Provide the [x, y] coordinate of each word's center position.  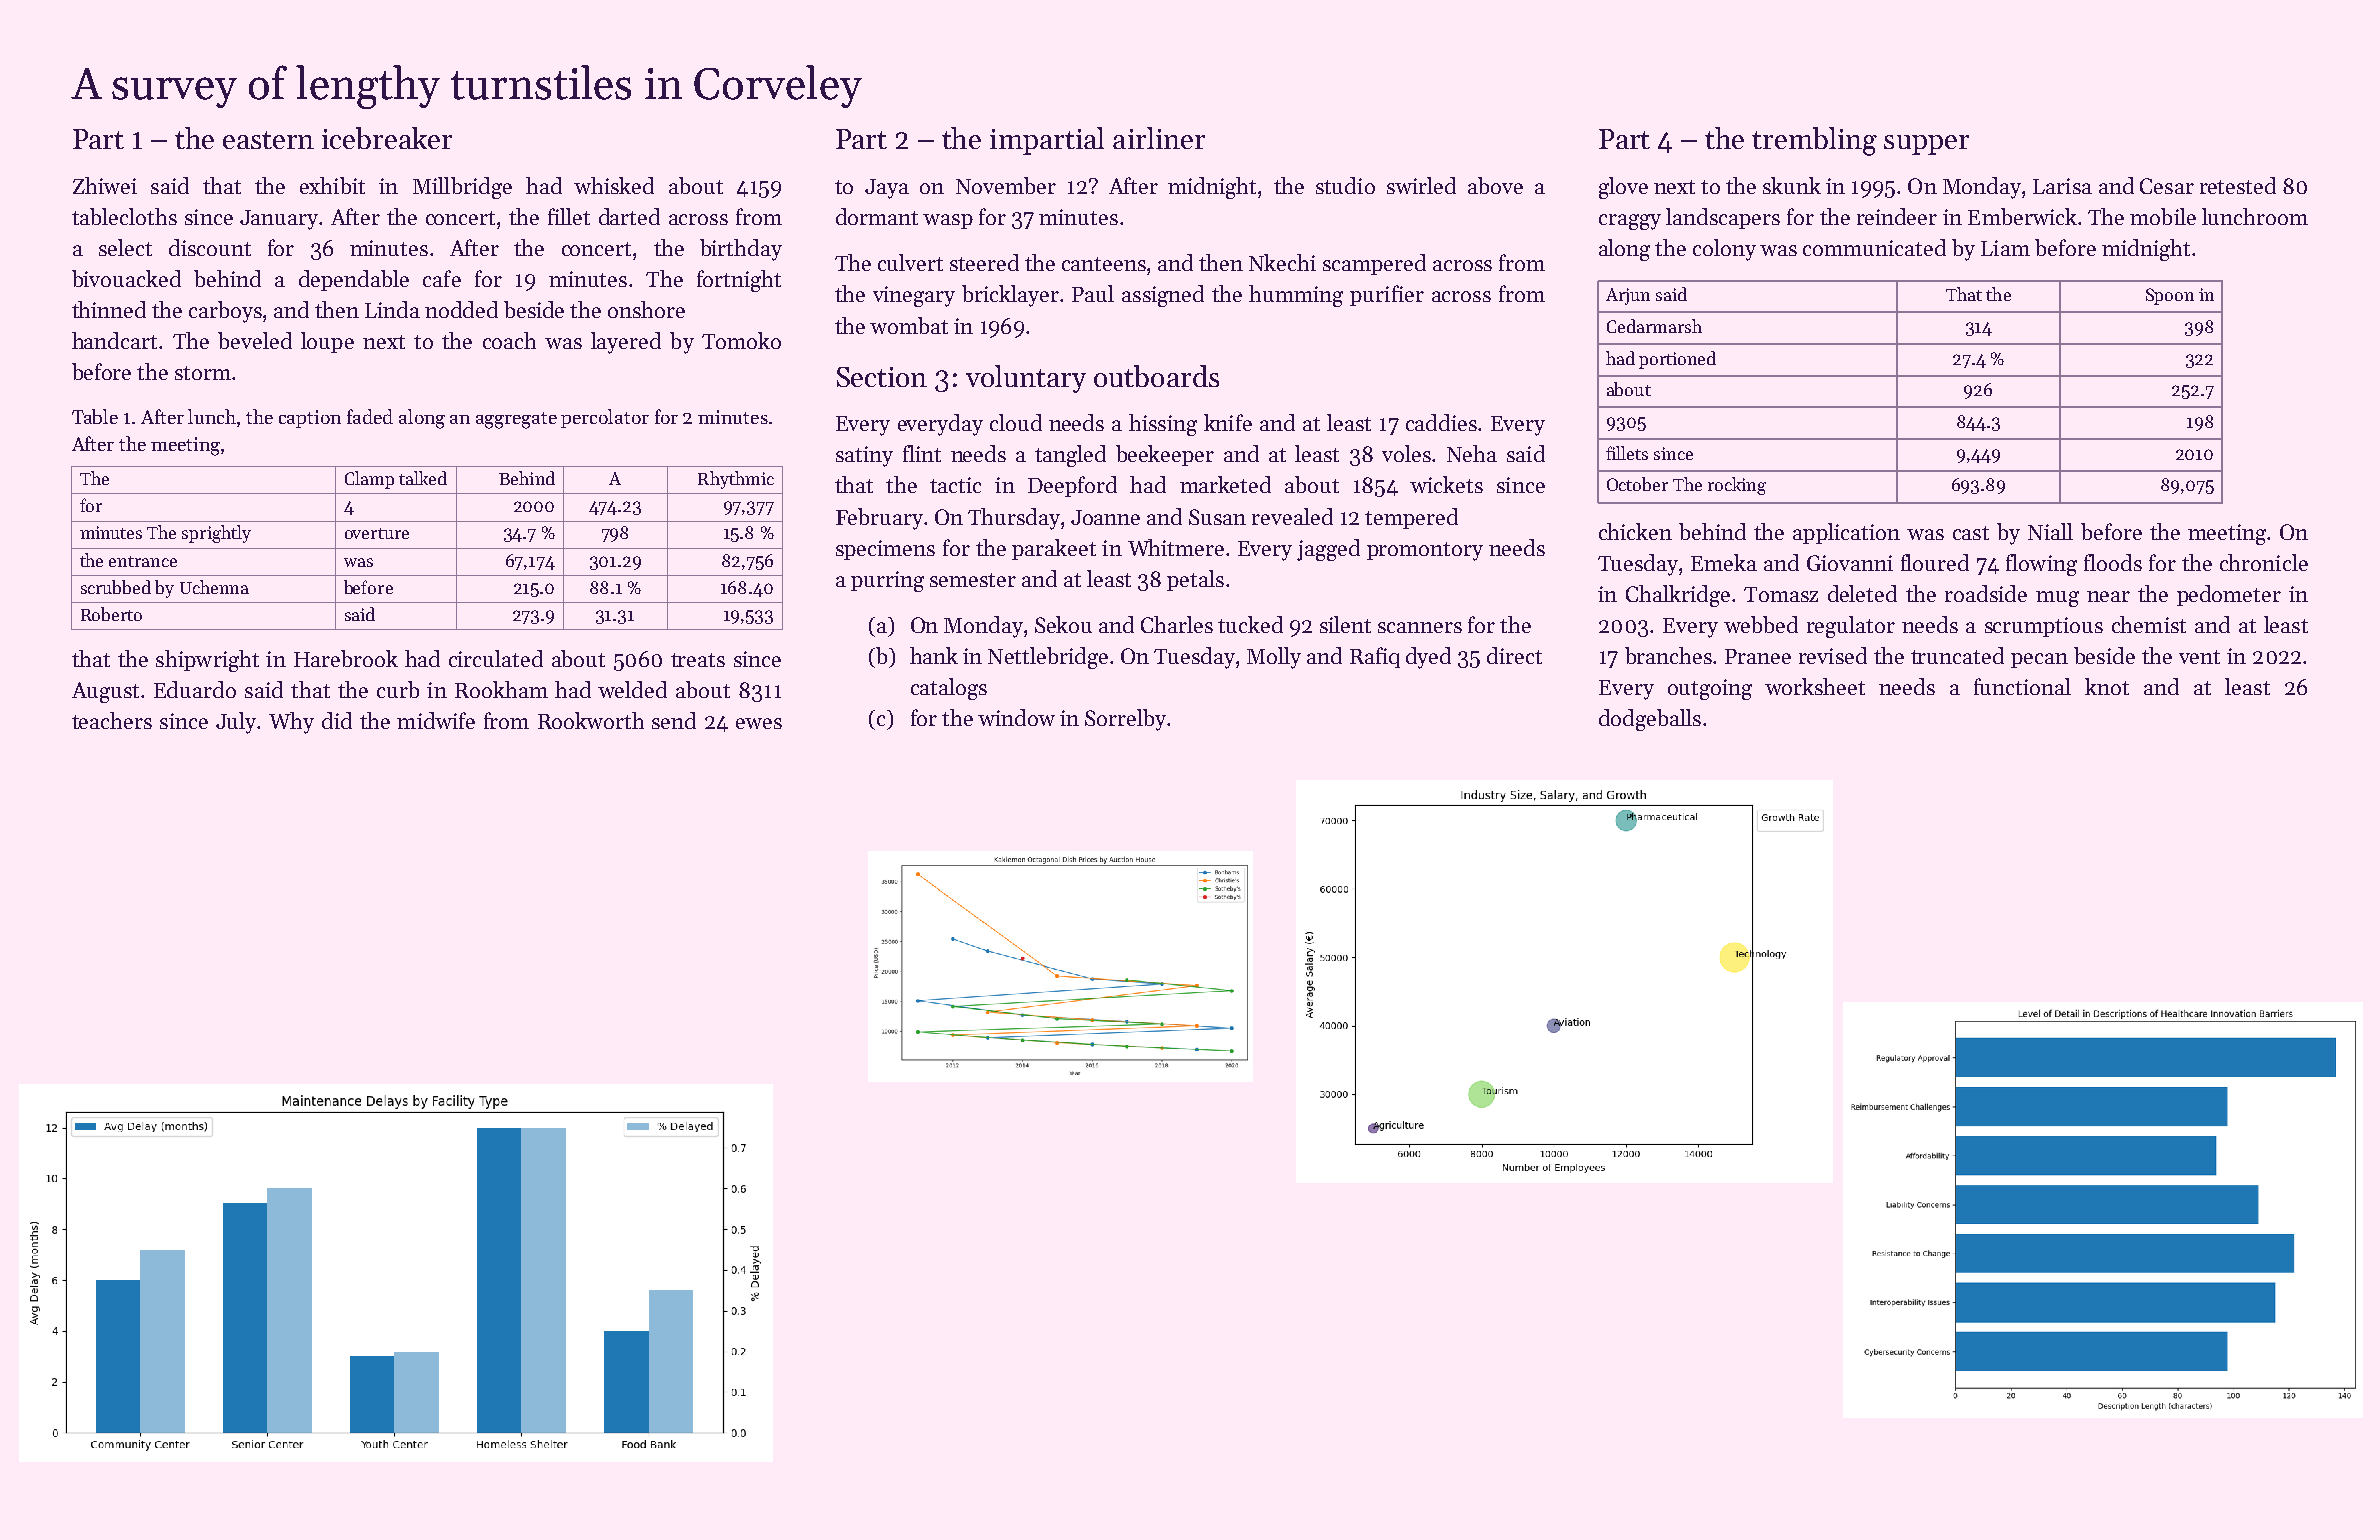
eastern [268, 140]
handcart [114, 340]
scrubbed [116, 587]
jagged [1328, 550]
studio [1345, 185]
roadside [1986, 593]
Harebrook [346, 658]
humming [1296, 296]
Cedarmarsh [1654, 326]
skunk [1792, 185]
